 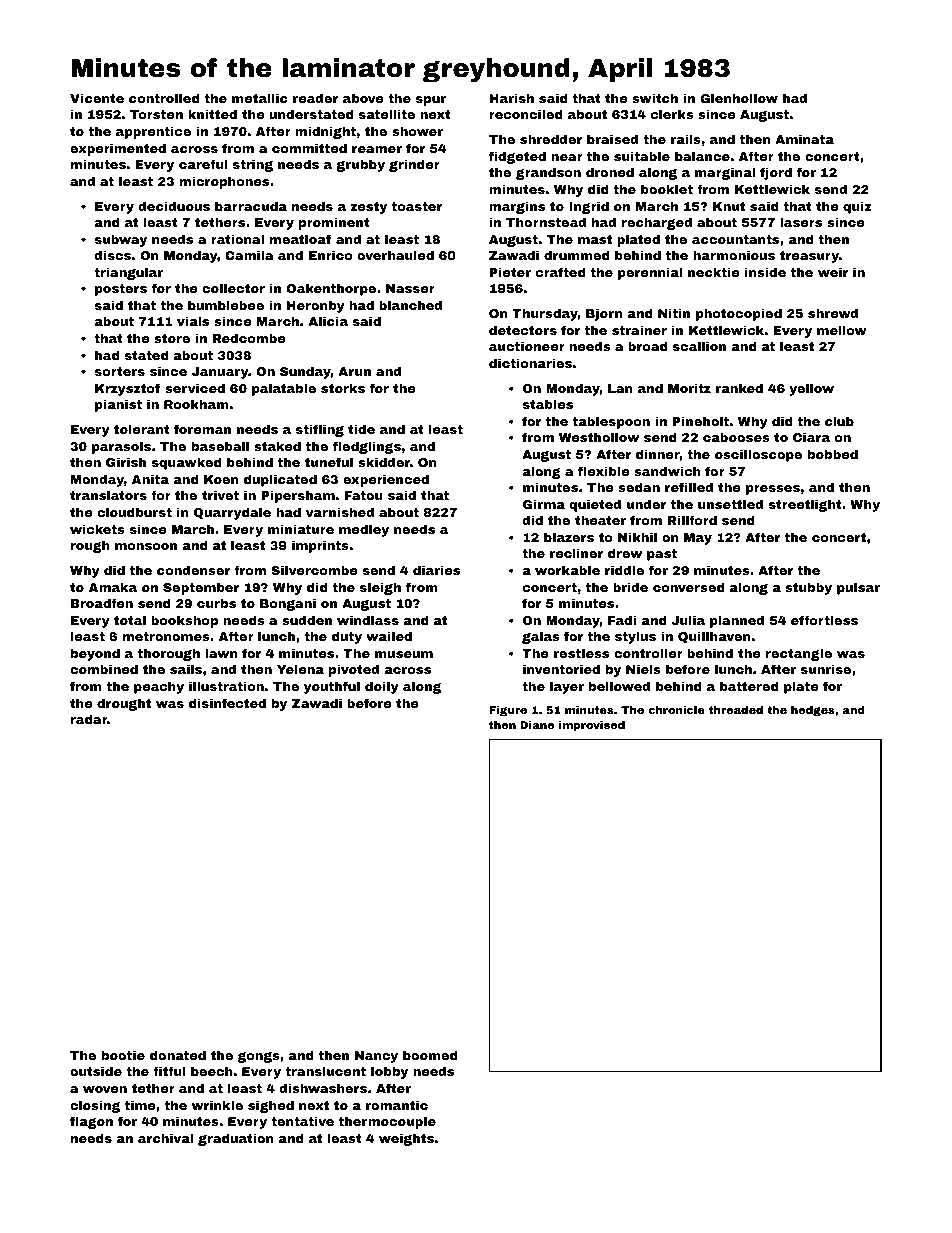 What do you see at coordinates (91, 1122) in the screenshot?
I see `flagon` at bounding box center [91, 1122].
